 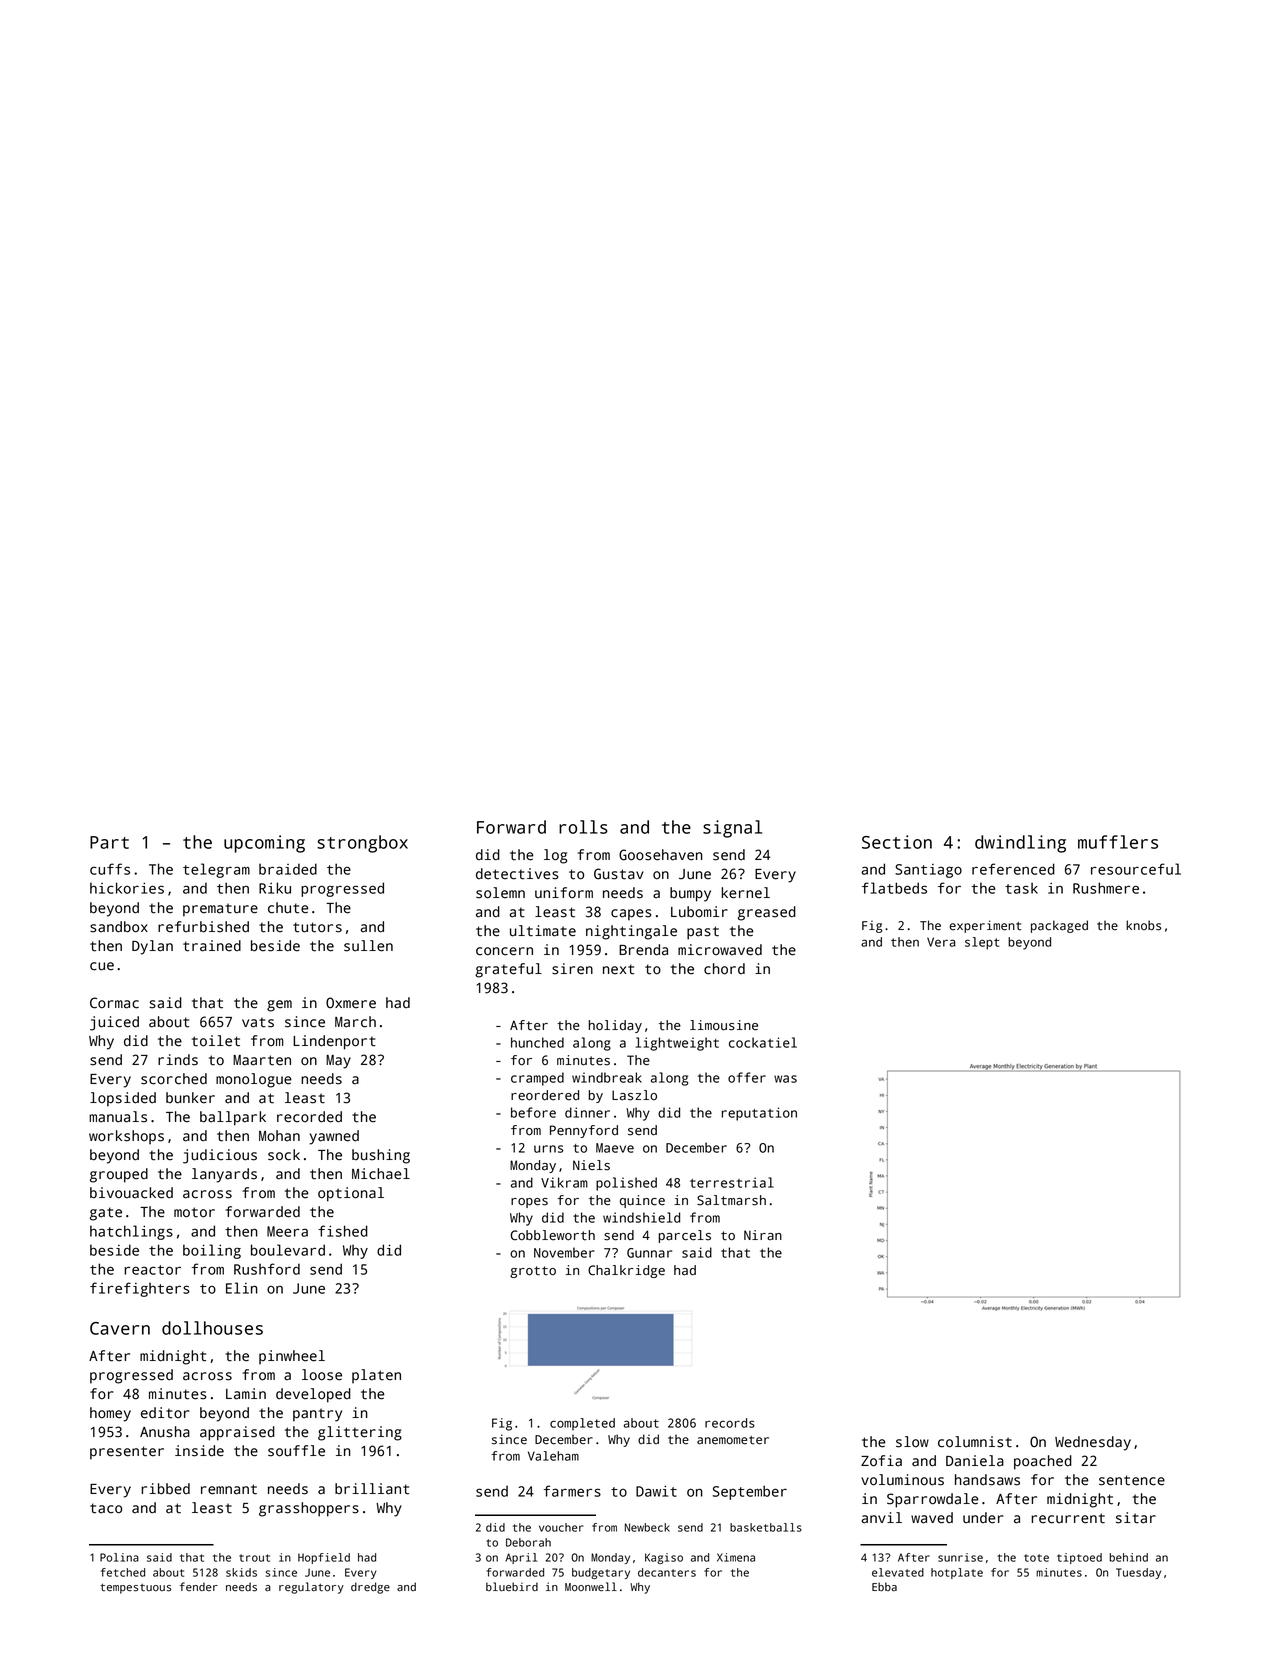 I want to click on Moonwell, so click(x=591, y=1587).
